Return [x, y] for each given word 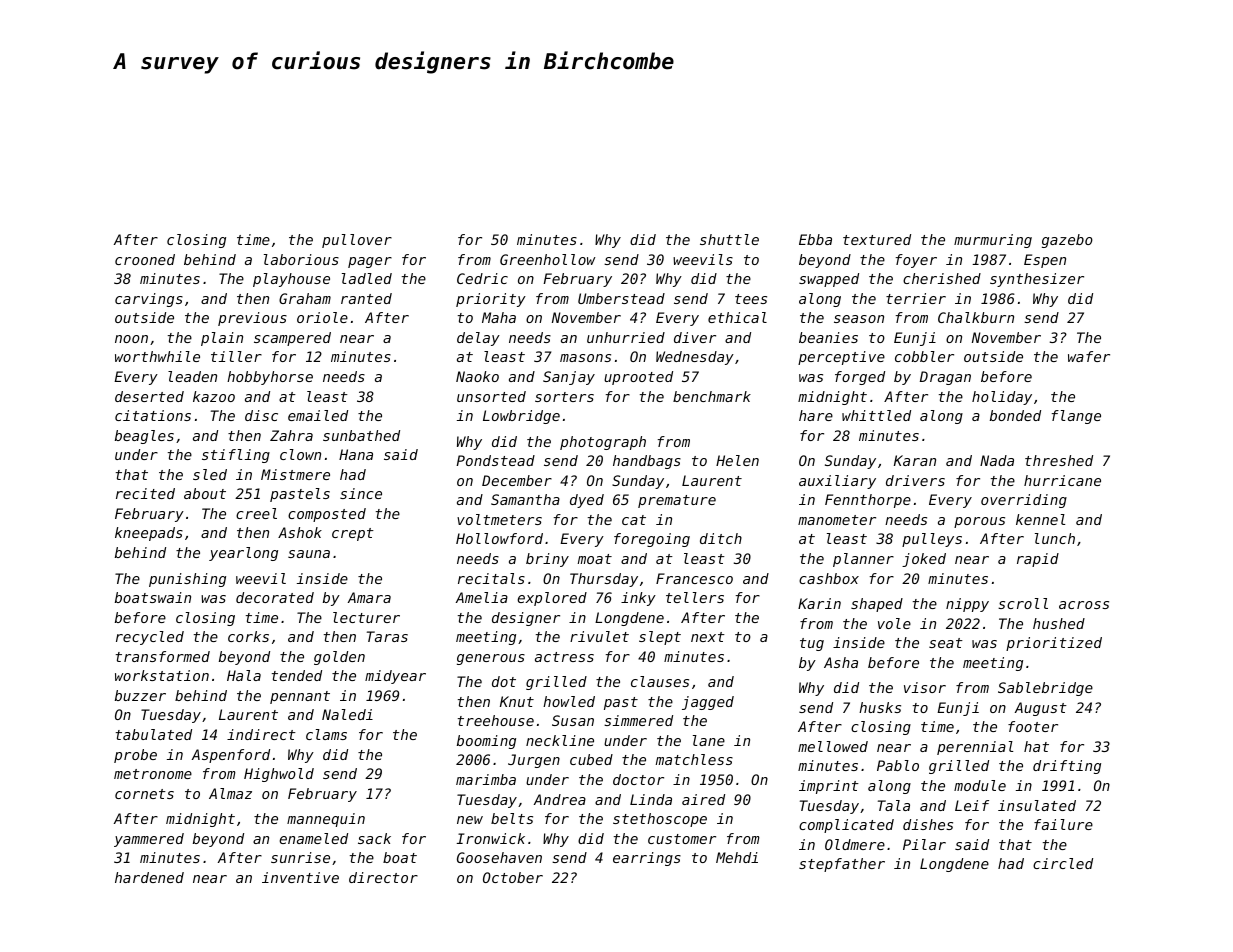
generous [491, 659]
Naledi [347, 714]
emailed [318, 415]
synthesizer [1037, 280]
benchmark [712, 396]
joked [924, 560]
